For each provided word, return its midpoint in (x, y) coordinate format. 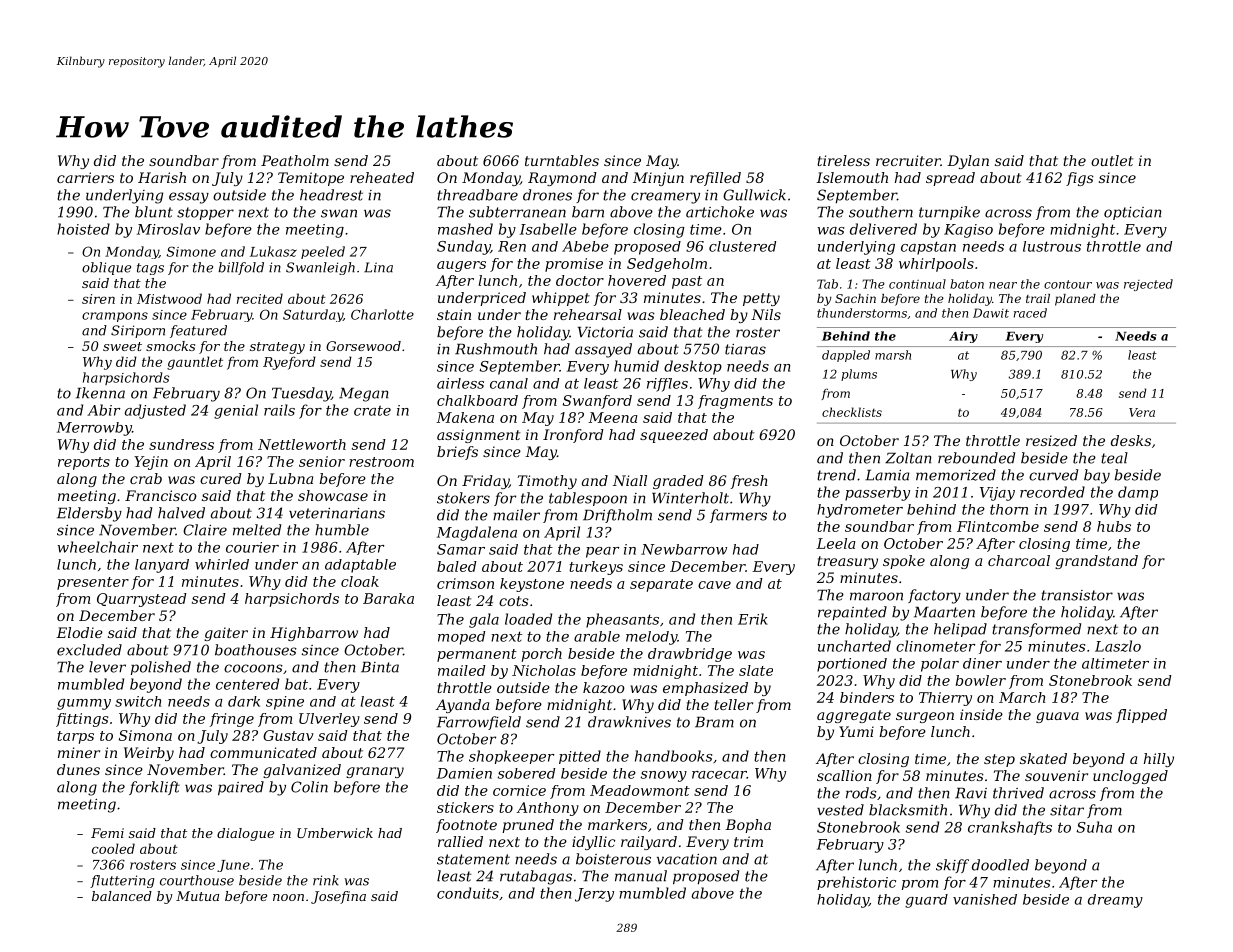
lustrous (1052, 246)
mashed (465, 229)
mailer (516, 515)
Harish (162, 177)
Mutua (197, 896)
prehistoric (856, 883)
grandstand (1096, 562)
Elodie (79, 632)
